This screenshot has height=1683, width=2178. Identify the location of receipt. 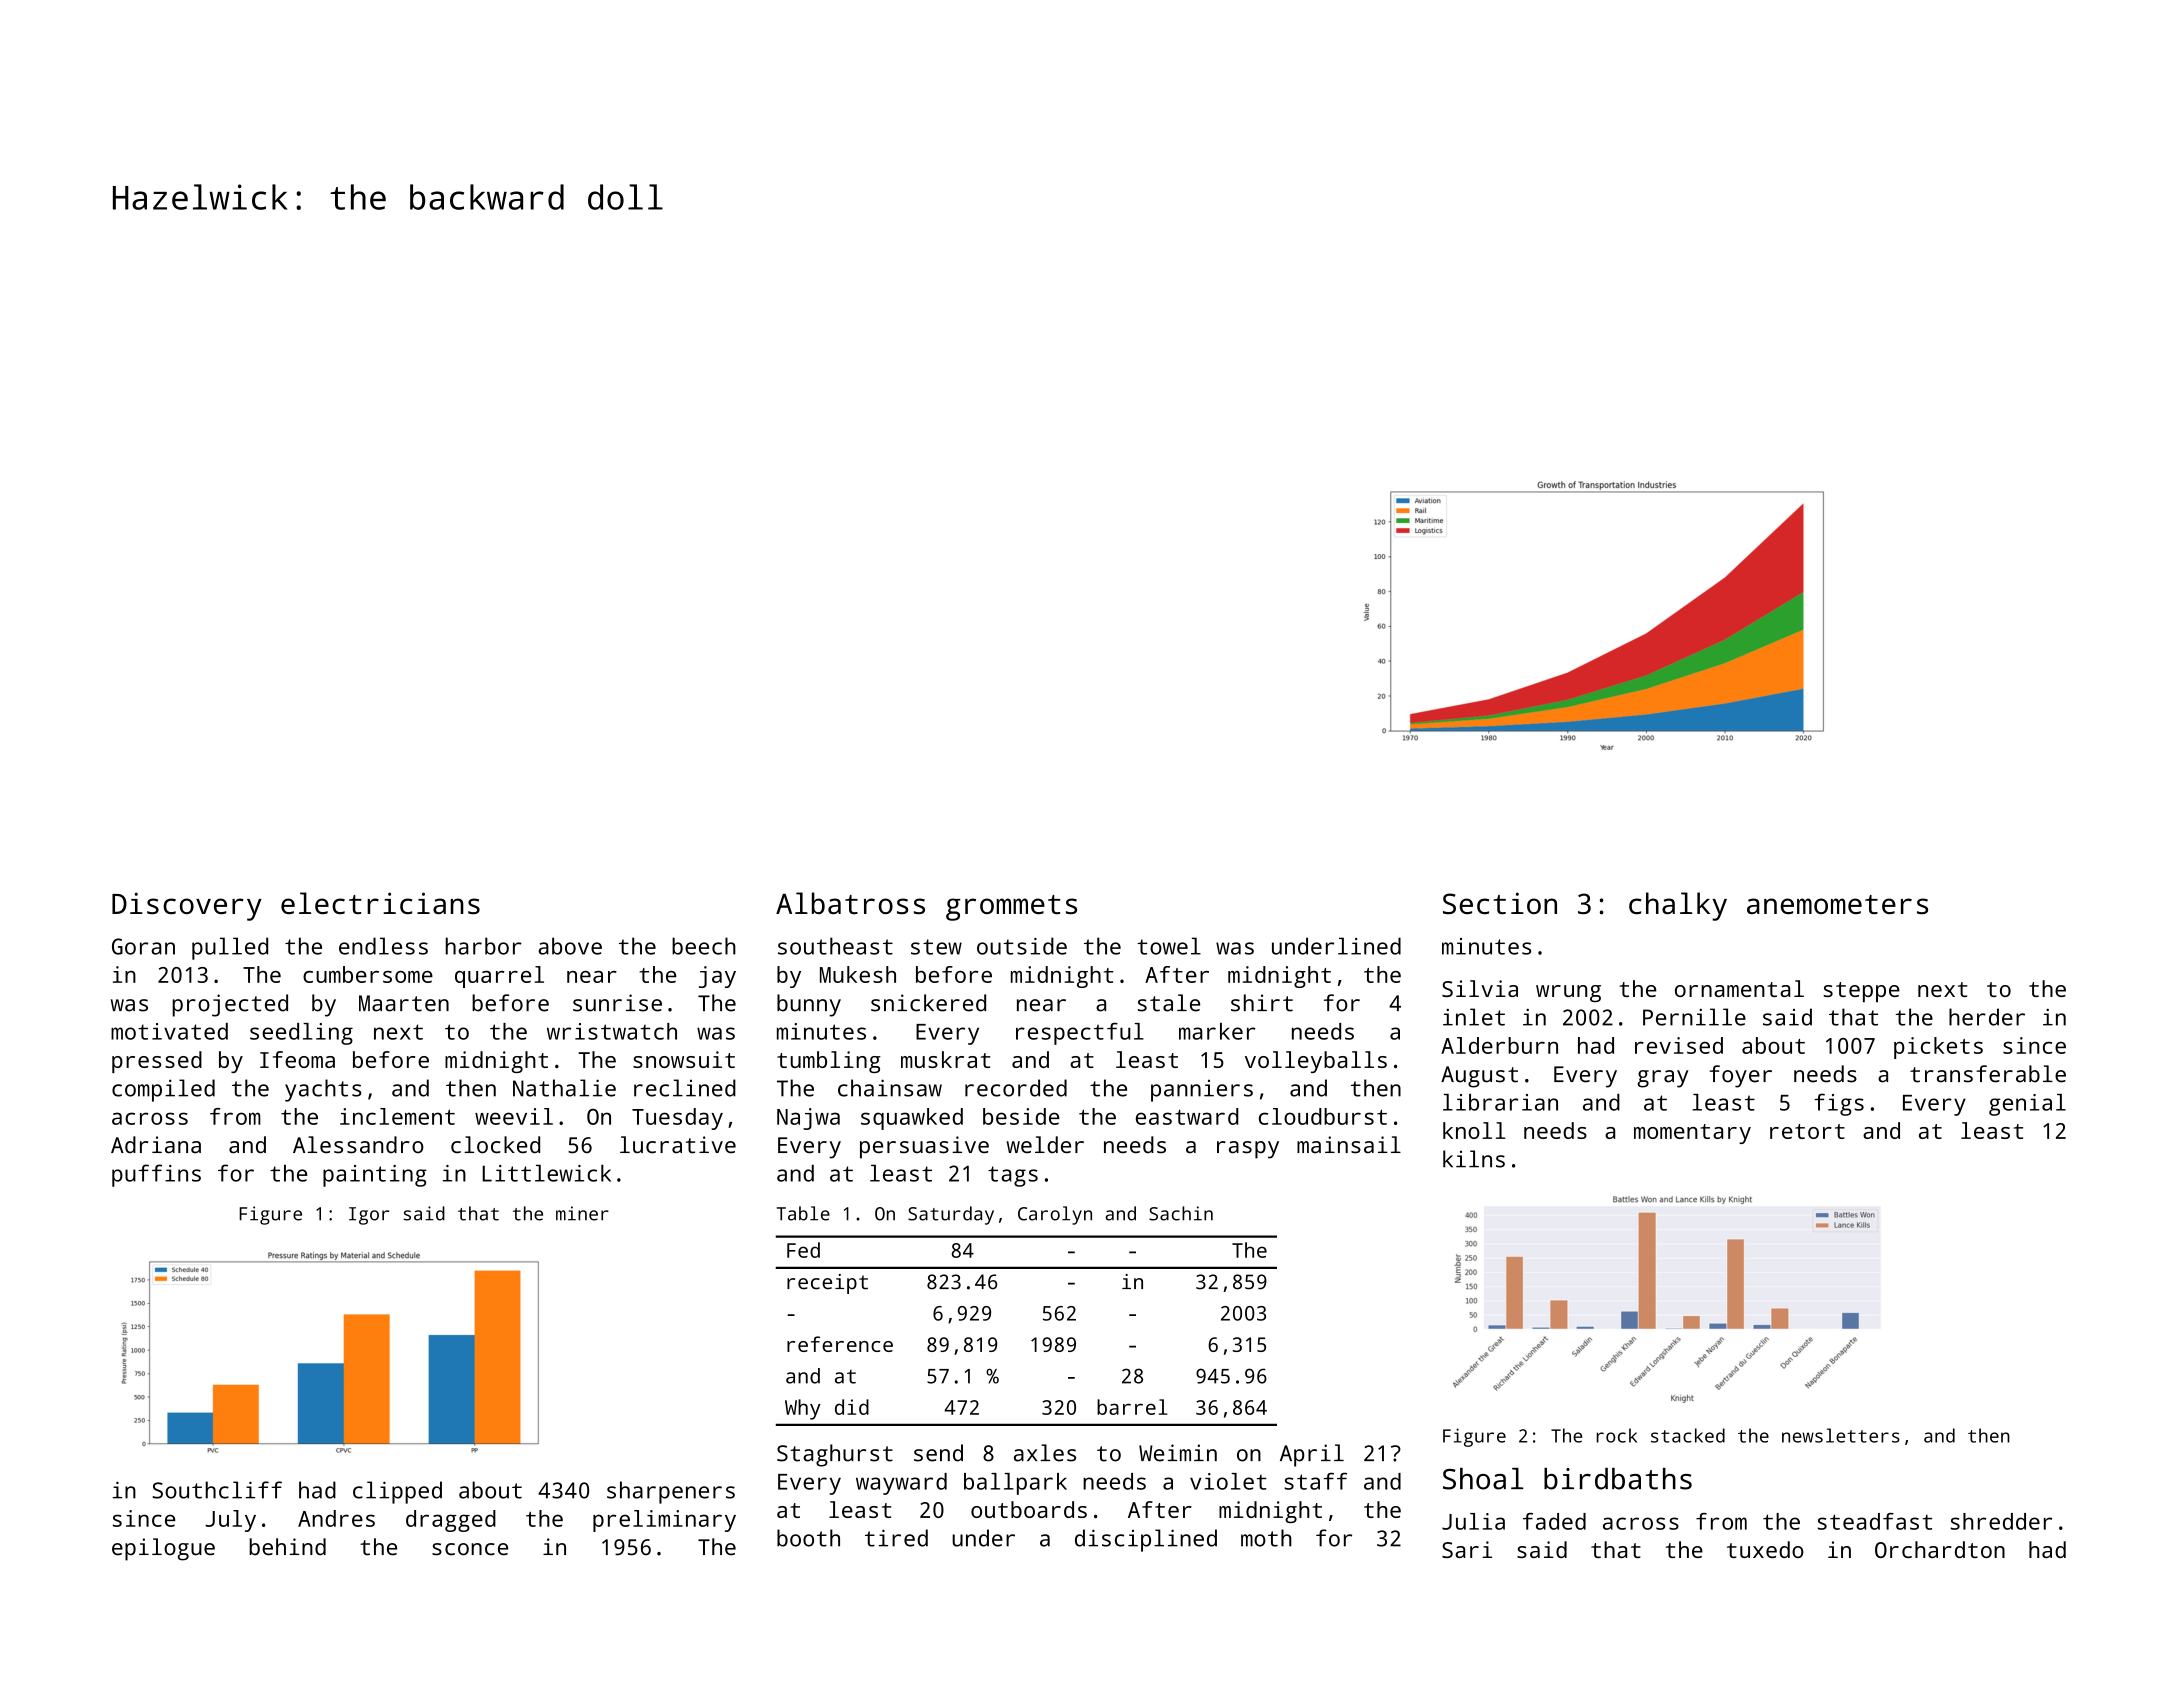
(827, 1284).
